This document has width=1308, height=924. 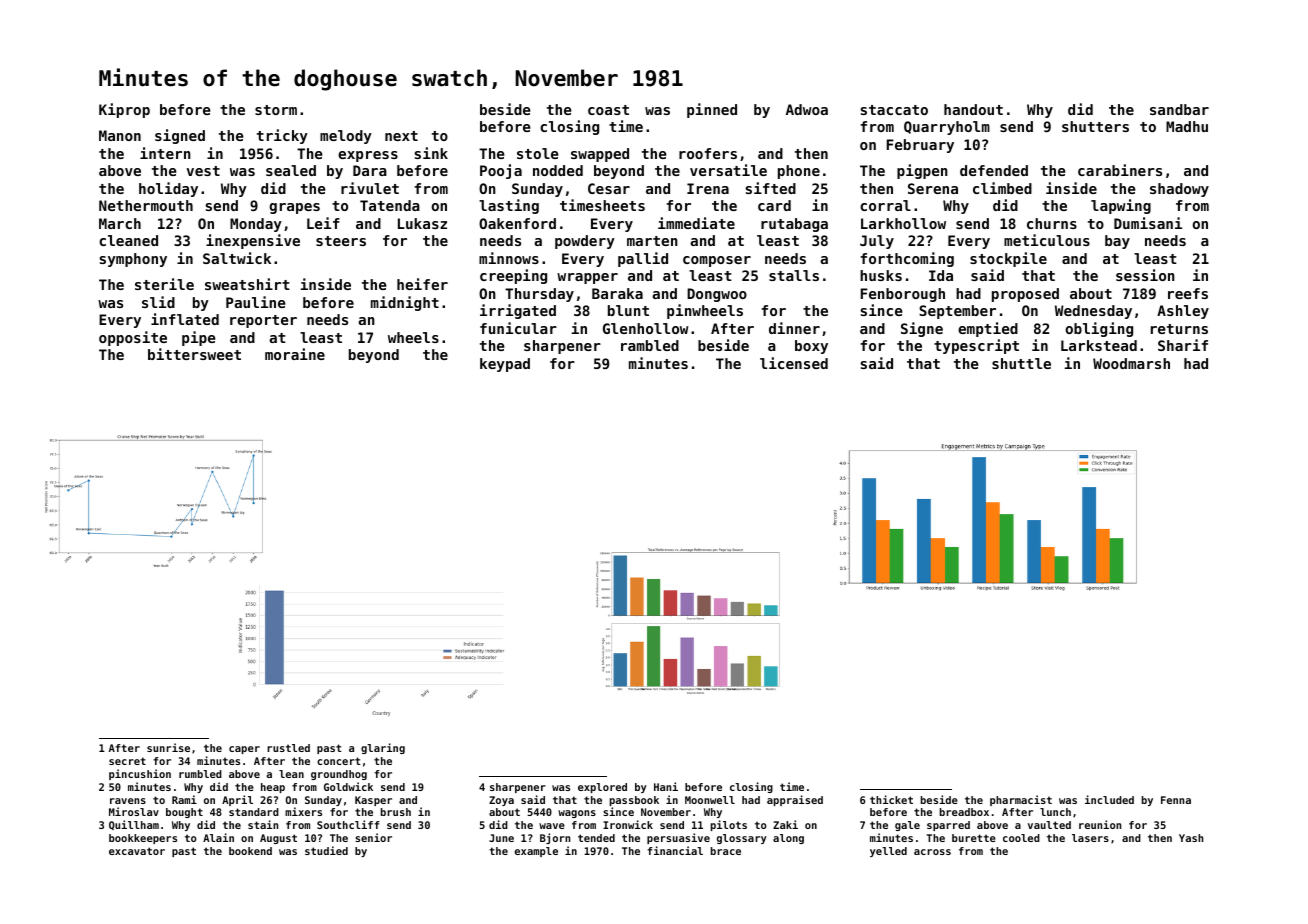 I want to click on storm, so click(x=276, y=110).
